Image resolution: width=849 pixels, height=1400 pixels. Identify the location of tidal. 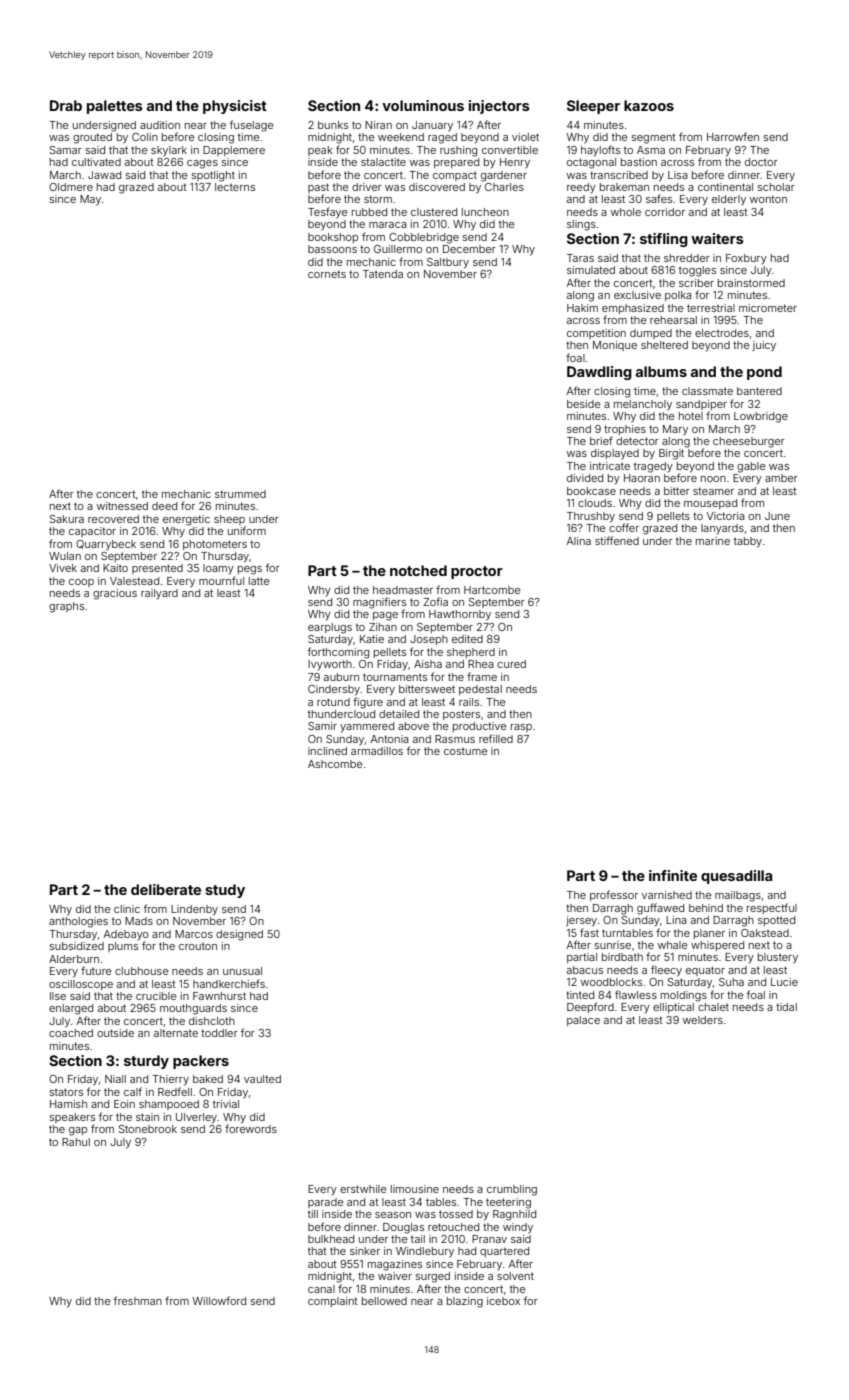
(786, 1007).
